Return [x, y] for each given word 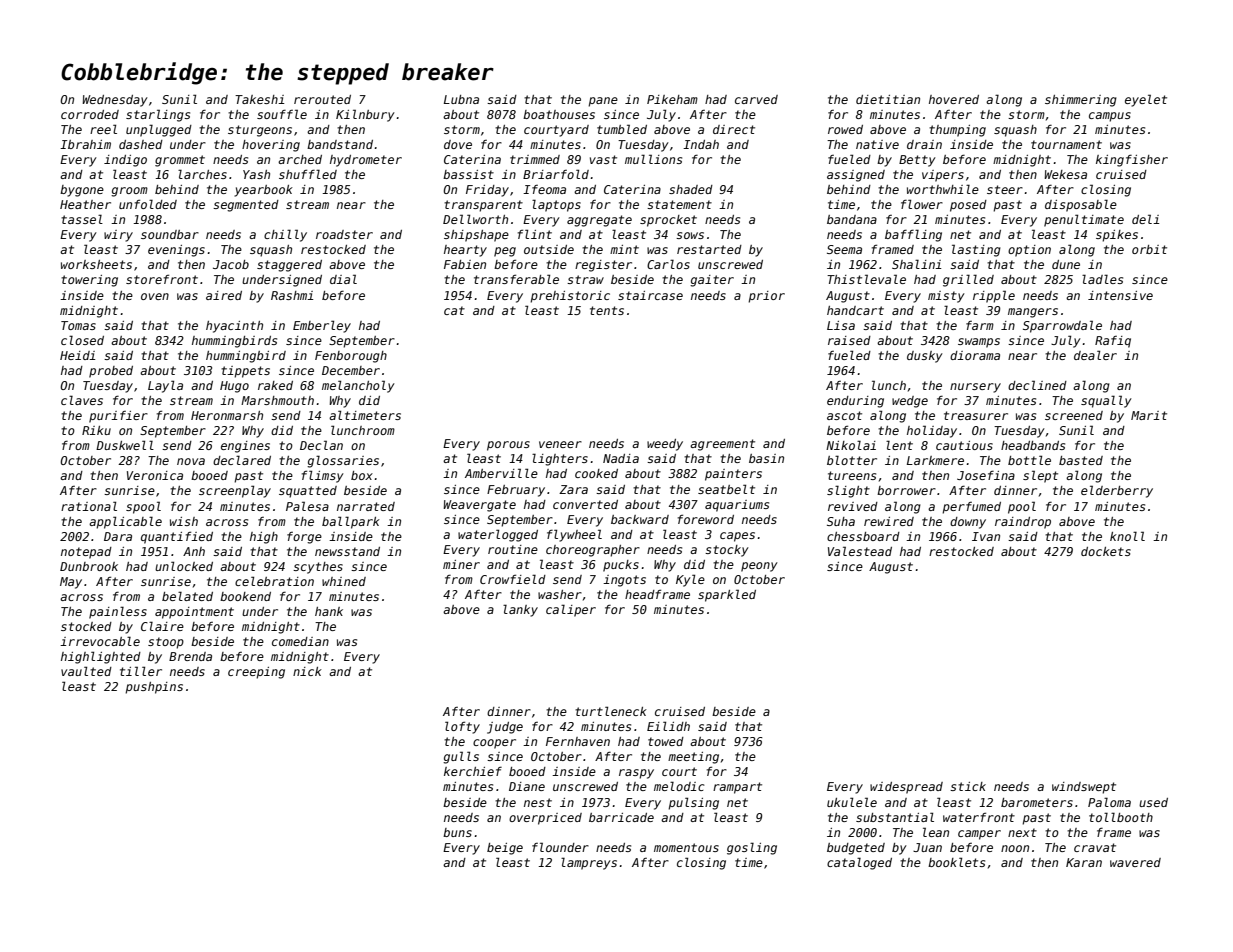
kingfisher [1132, 160]
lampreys [589, 863]
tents [607, 310]
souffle [282, 114]
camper [979, 835]
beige [505, 849]
